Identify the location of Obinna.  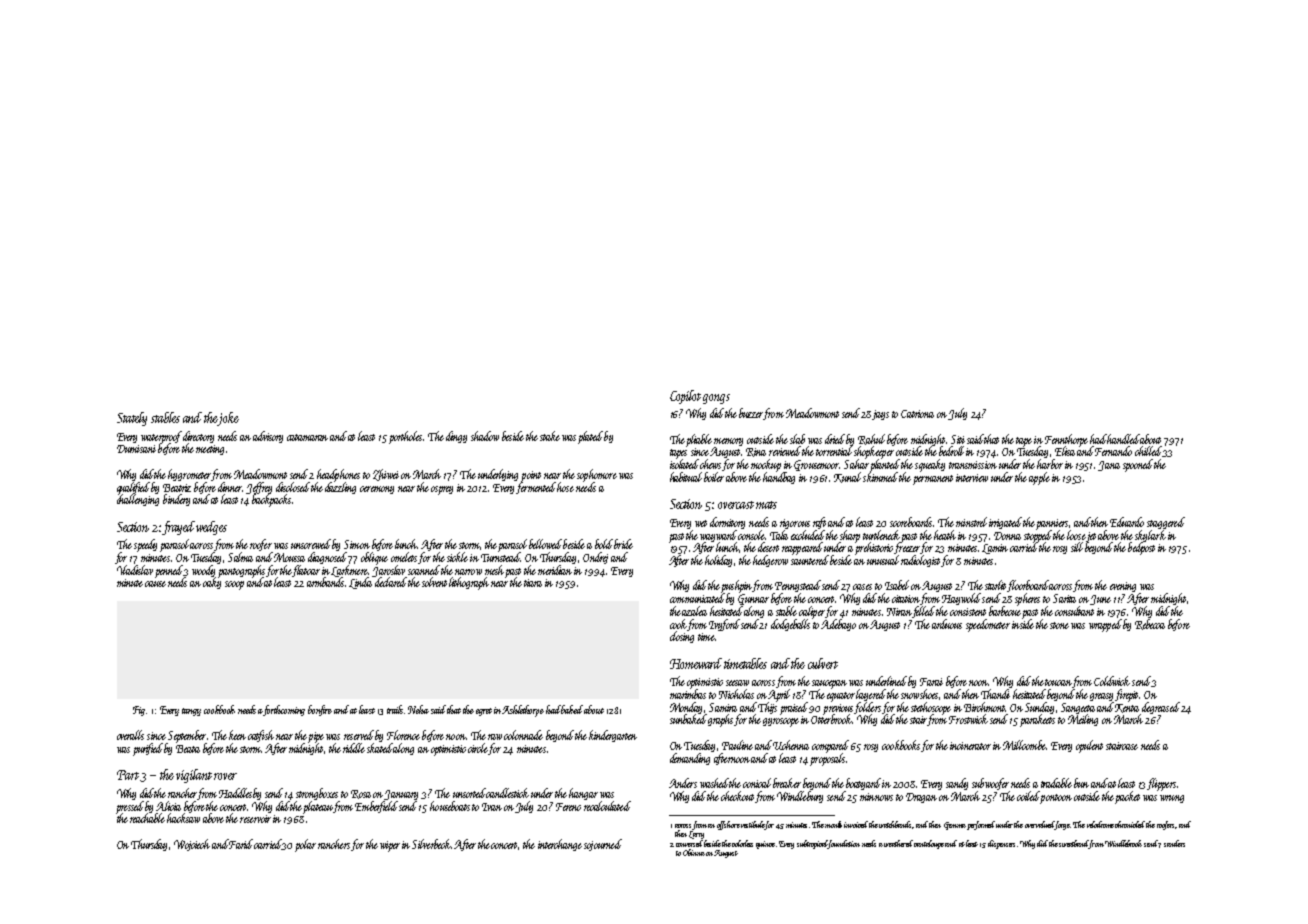
(694, 852).
